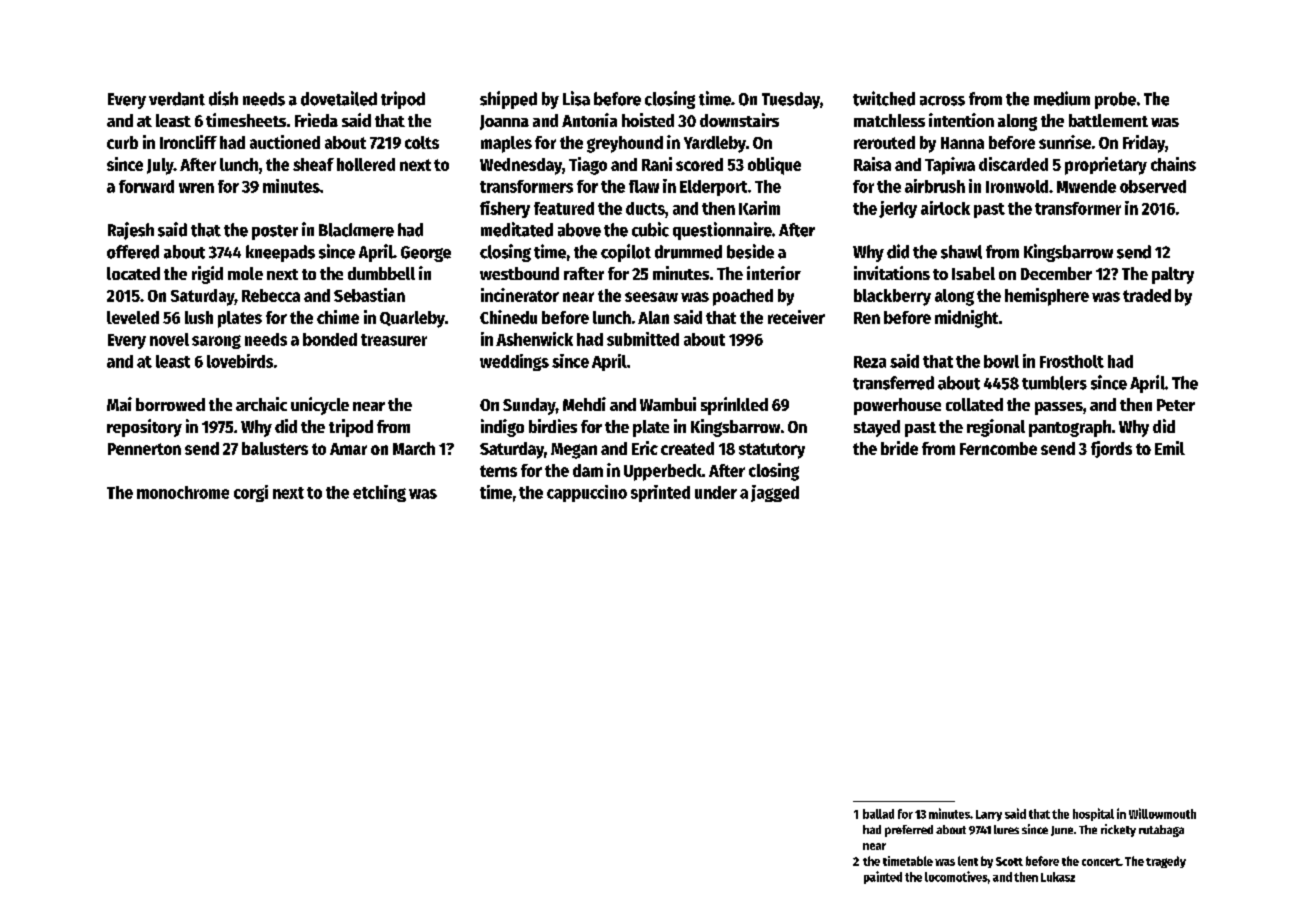 The height and width of the screenshot is (924, 1308). What do you see at coordinates (188, 142) in the screenshot?
I see `Ironcliff` at bounding box center [188, 142].
